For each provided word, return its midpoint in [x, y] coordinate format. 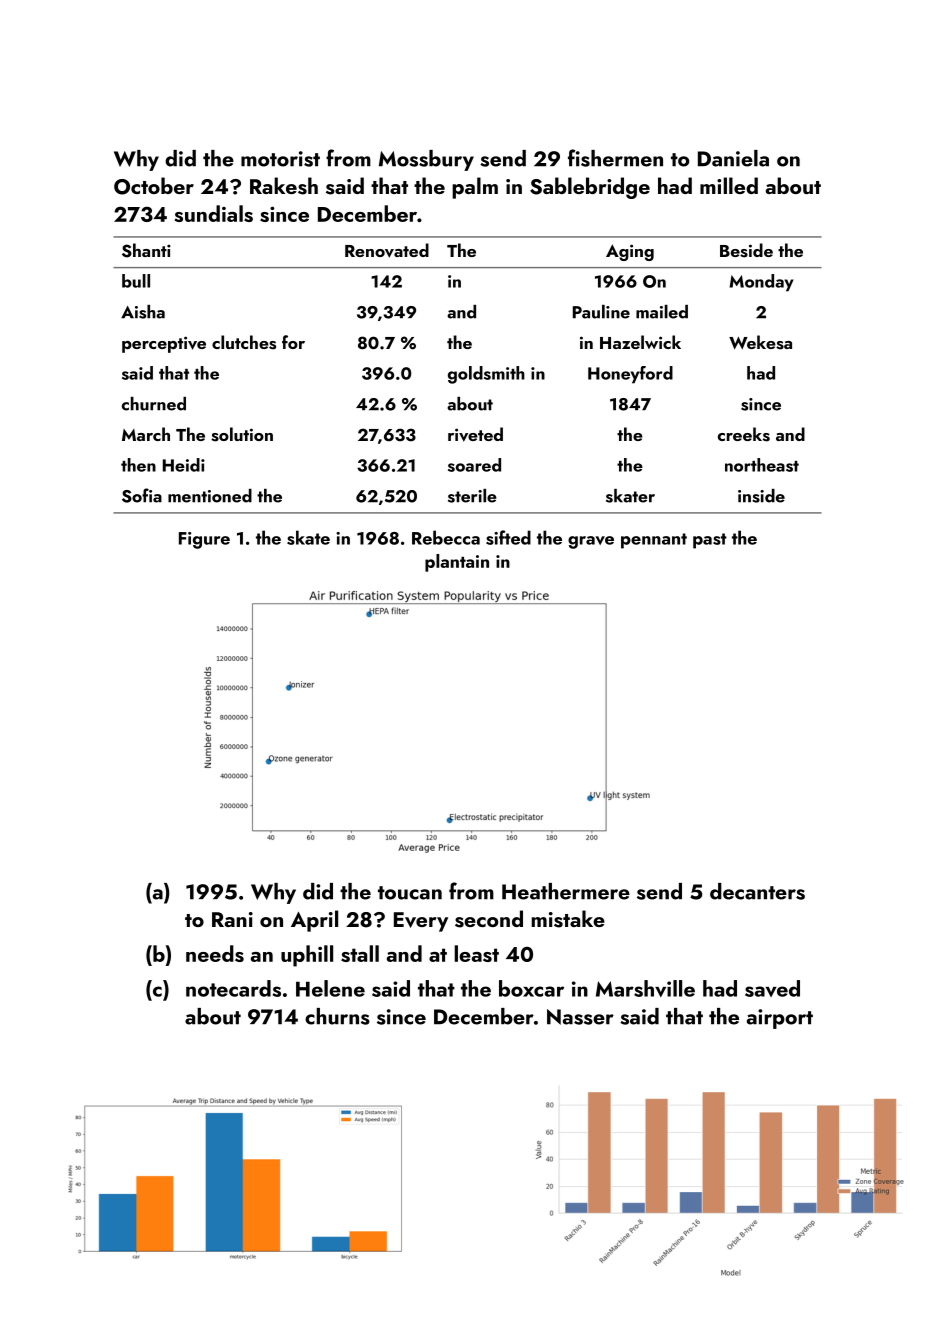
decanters [757, 891]
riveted [475, 434]
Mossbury [426, 160]
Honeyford [630, 375]
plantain [457, 563]
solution [242, 434]
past [710, 541]
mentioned [210, 496]
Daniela [733, 158]
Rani [232, 919]
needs [215, 953]
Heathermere [566, 891]
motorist [280, 159]
